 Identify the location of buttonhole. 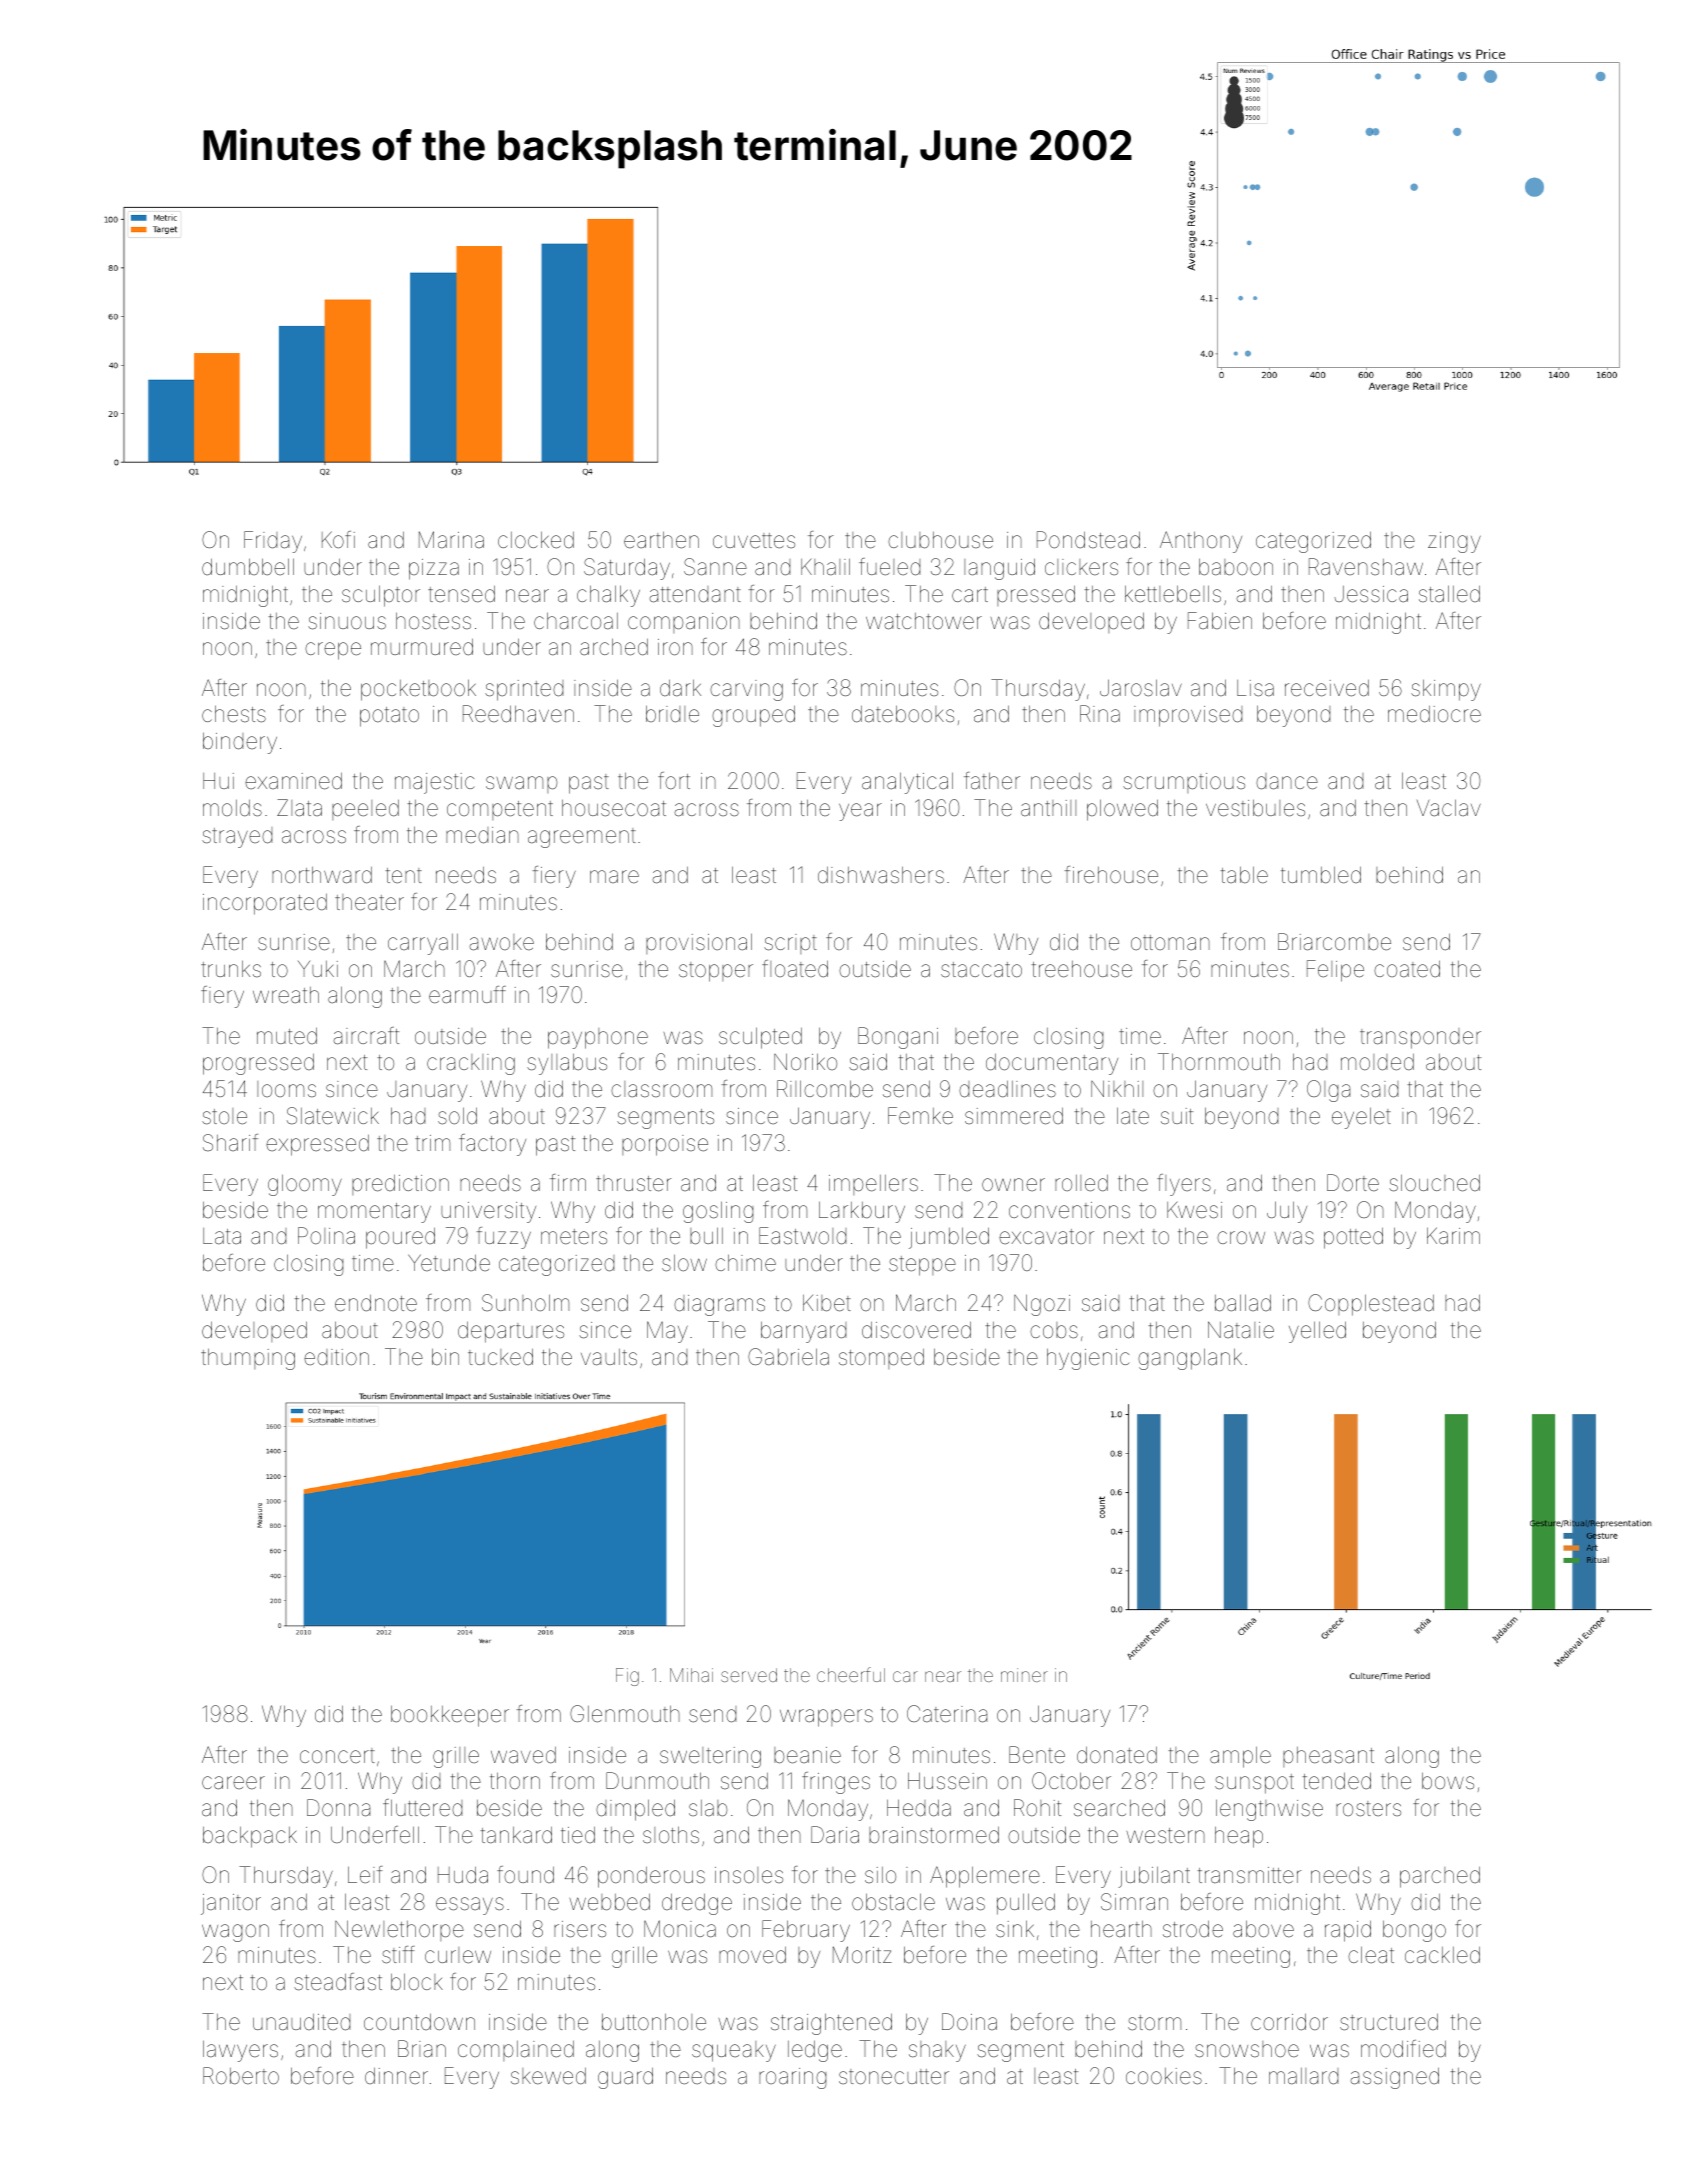
(654, 2022).
